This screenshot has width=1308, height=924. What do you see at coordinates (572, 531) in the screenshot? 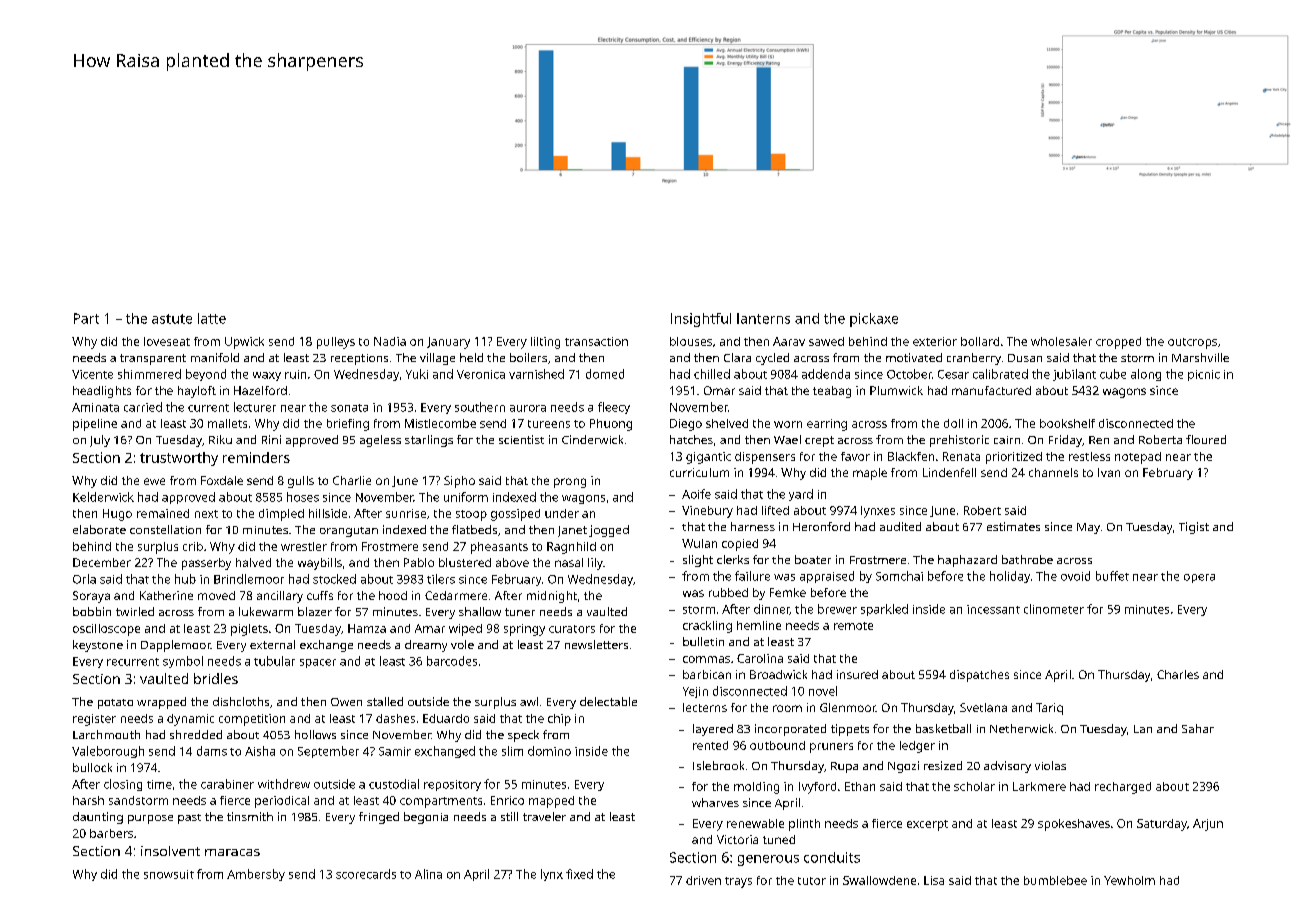
I see `Janet` at bounding box center [572, 531].
